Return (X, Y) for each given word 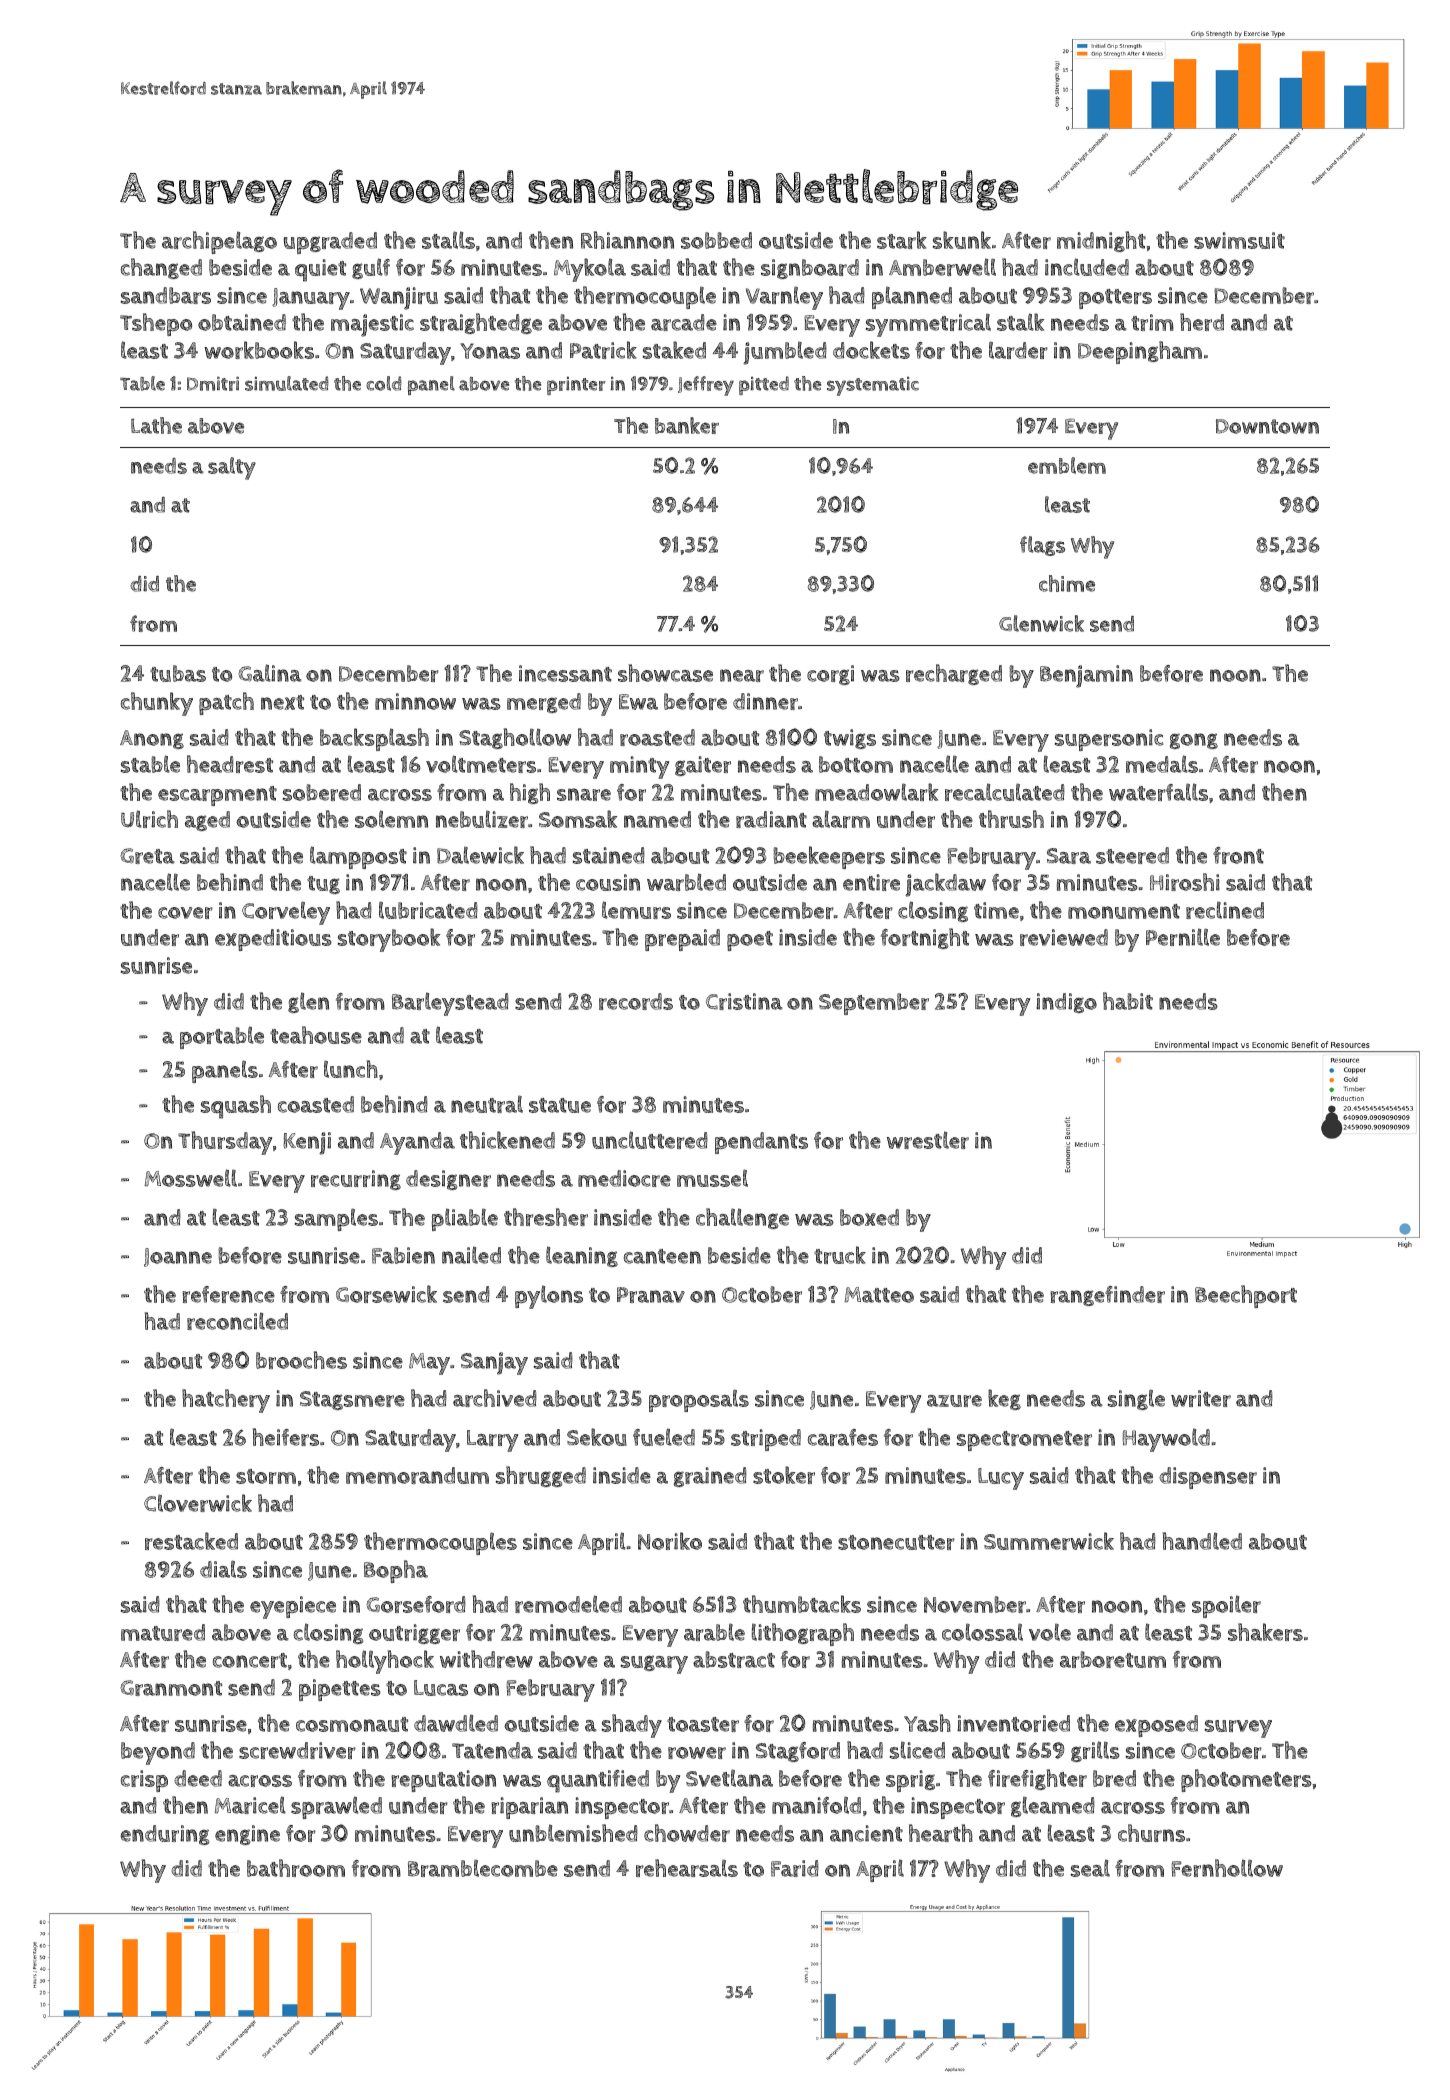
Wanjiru (399, 298)
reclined (1225, 910)
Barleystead (450, 1004)
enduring (164, 1835)
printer (576, 385)
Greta (147, 856)
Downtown (1267, 426)
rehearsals (687, 1868)
